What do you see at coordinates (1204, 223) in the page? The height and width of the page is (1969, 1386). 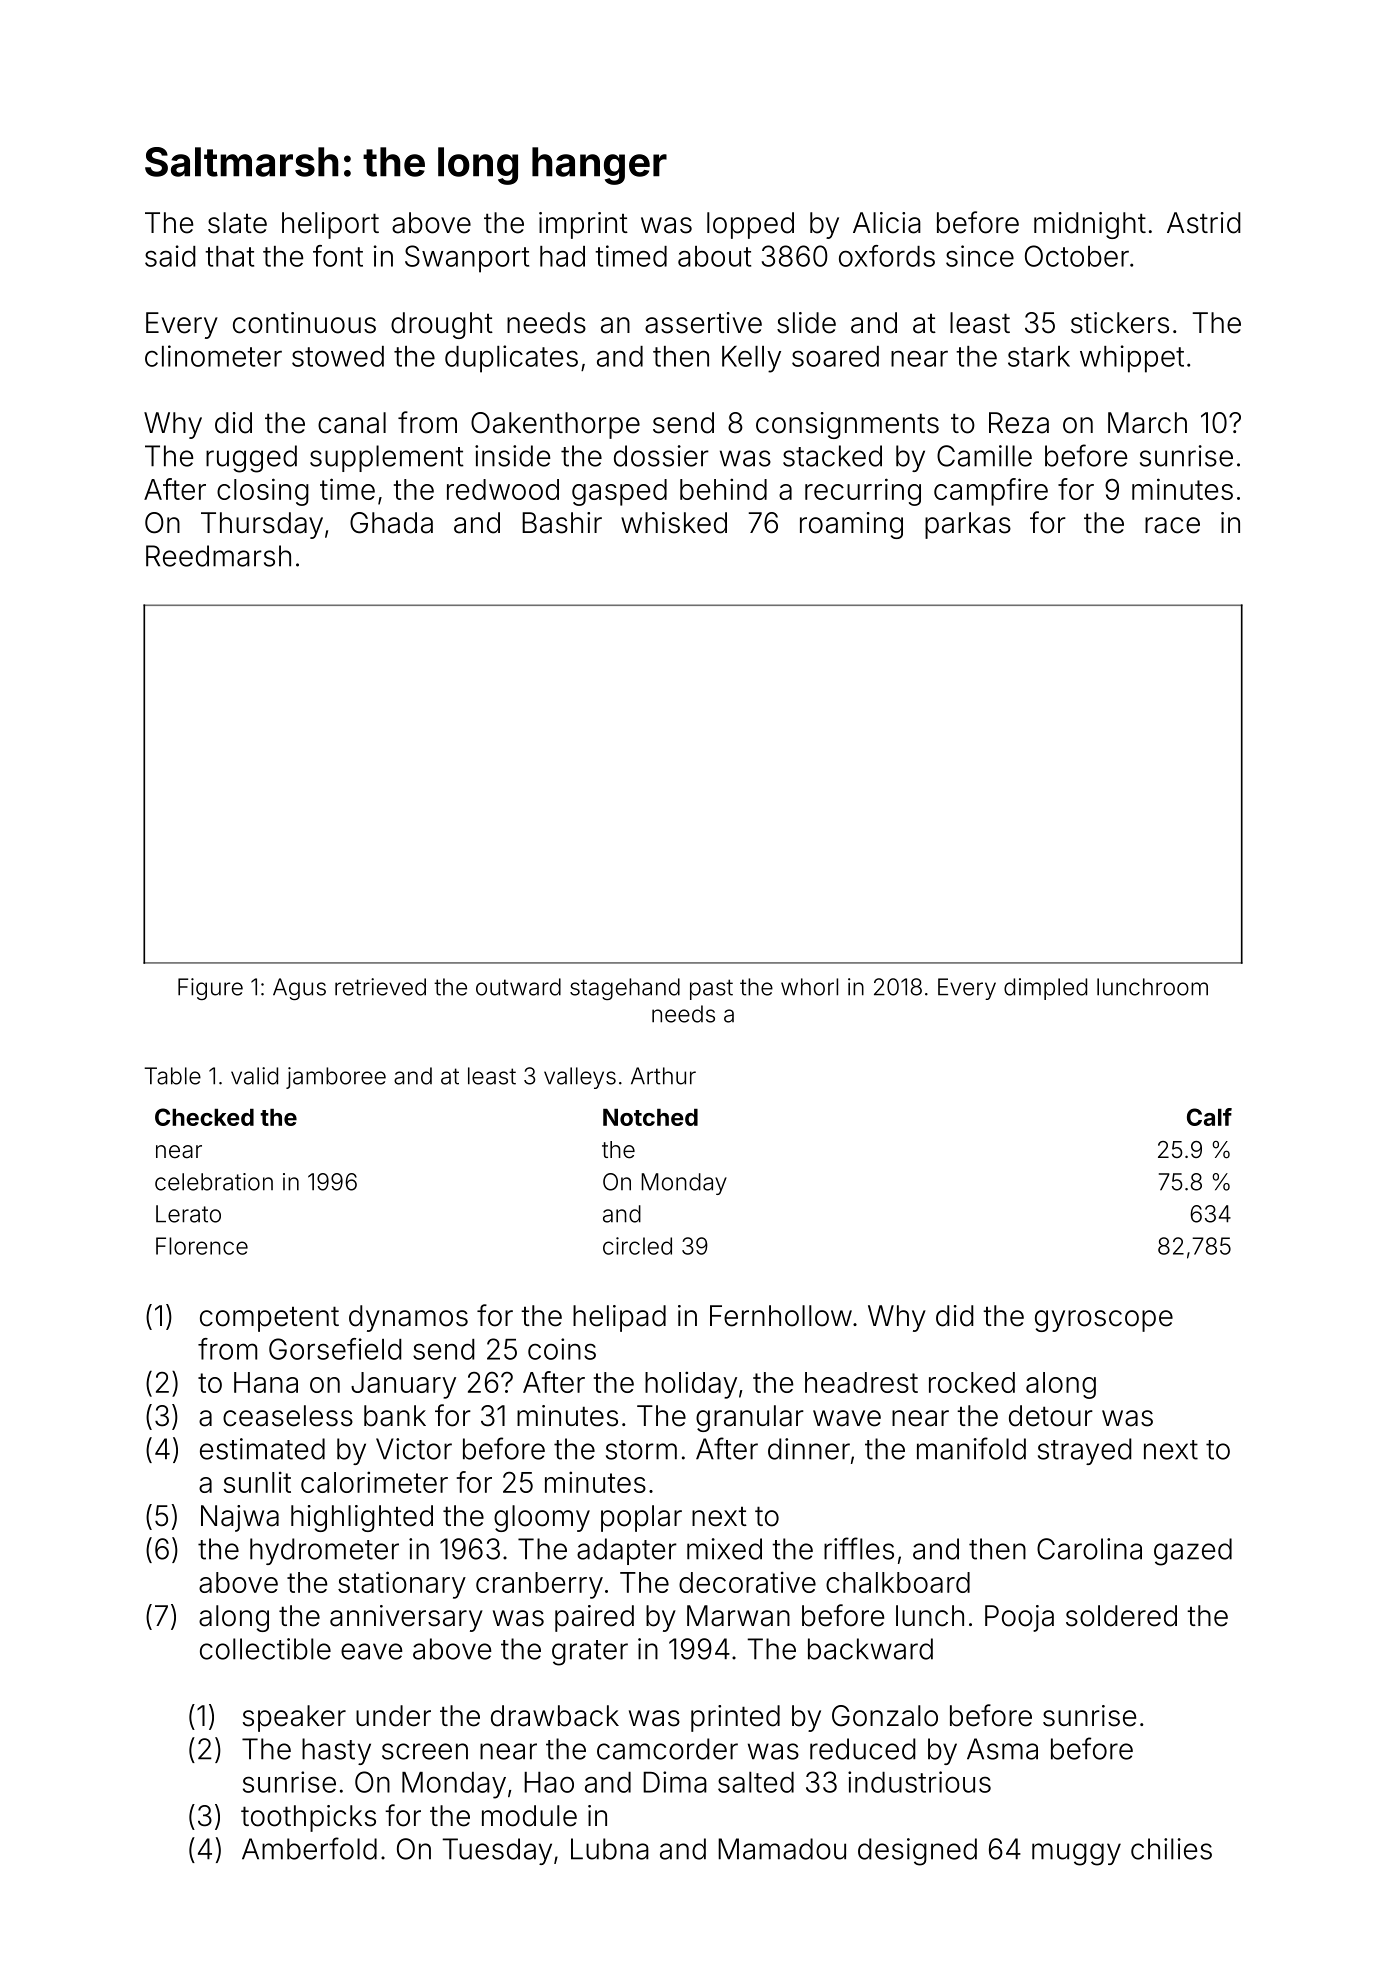 I see `Astrid` at bounding box center [1204, 223].
